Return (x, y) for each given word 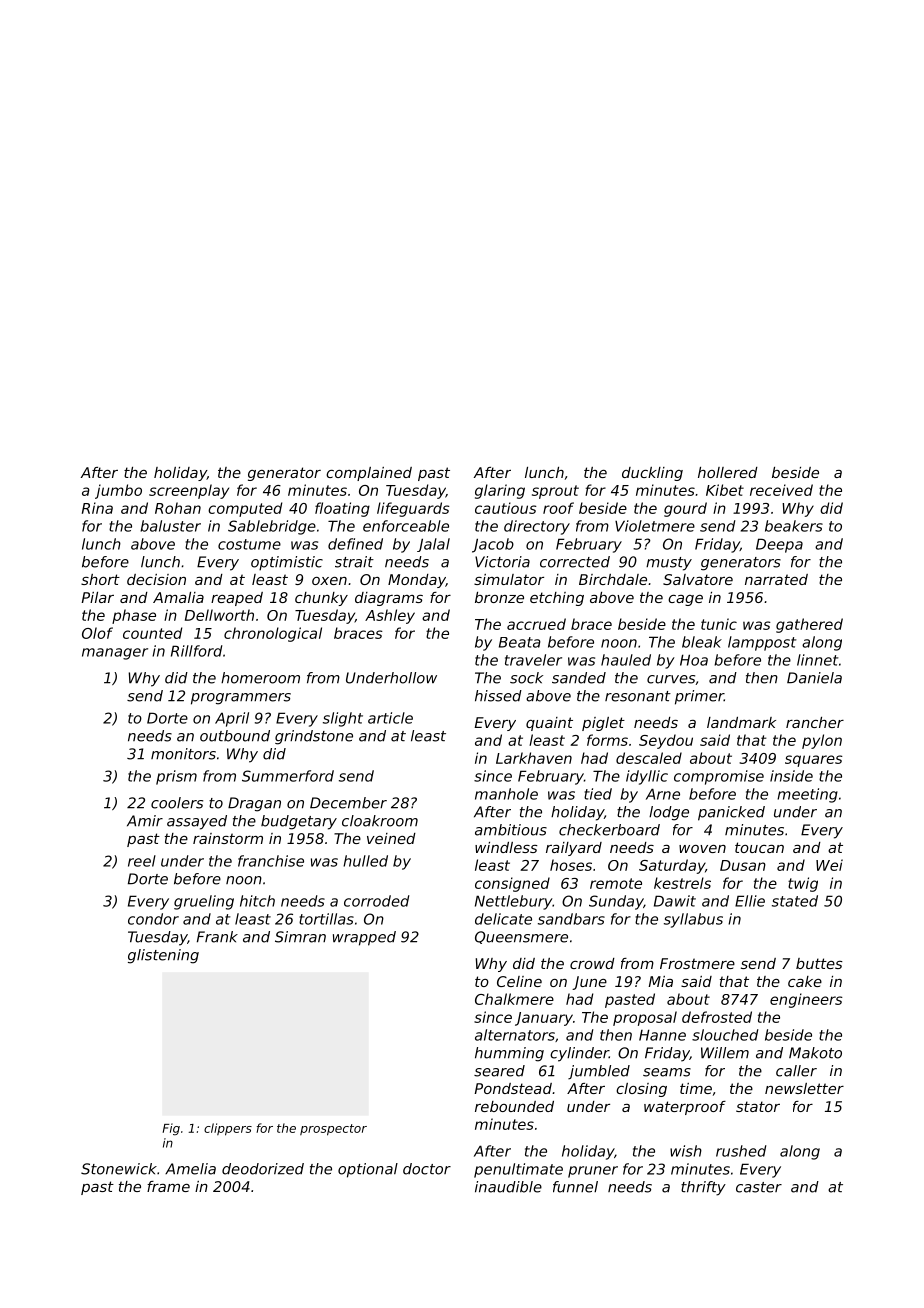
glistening (163, 956)
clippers (228, 1129)
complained (369, 474)
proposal (645, 1018)
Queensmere (521, 937)
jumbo (118, 491)
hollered (728, 472)
